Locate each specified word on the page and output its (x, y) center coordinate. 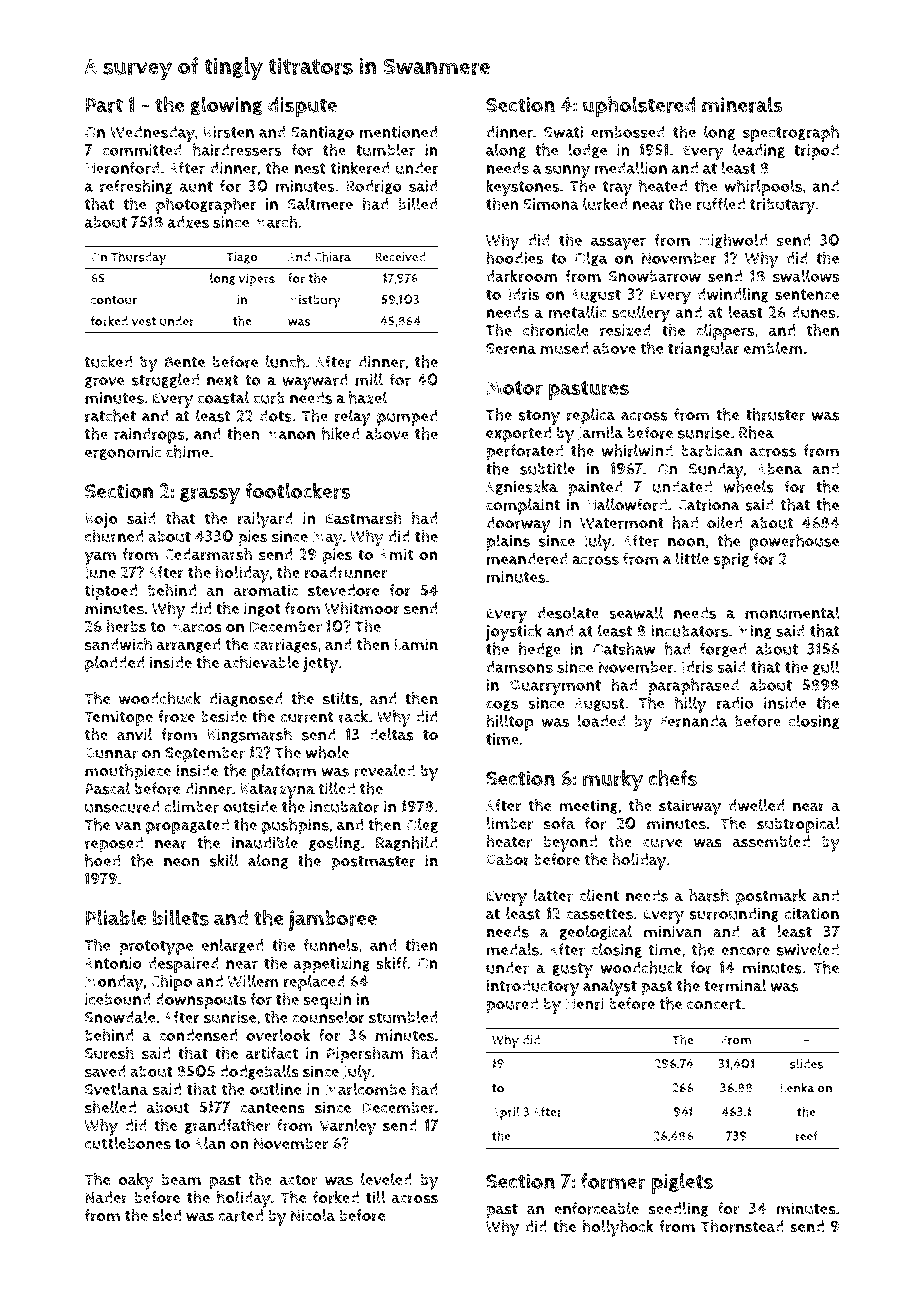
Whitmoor (362, 608)
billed (418, 203)
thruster (775, 414)
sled (166, 1215)
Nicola (313, 1215)
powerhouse (794, 542)
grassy (210, 496)
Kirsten (228, 132)
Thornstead (742, 1226)
